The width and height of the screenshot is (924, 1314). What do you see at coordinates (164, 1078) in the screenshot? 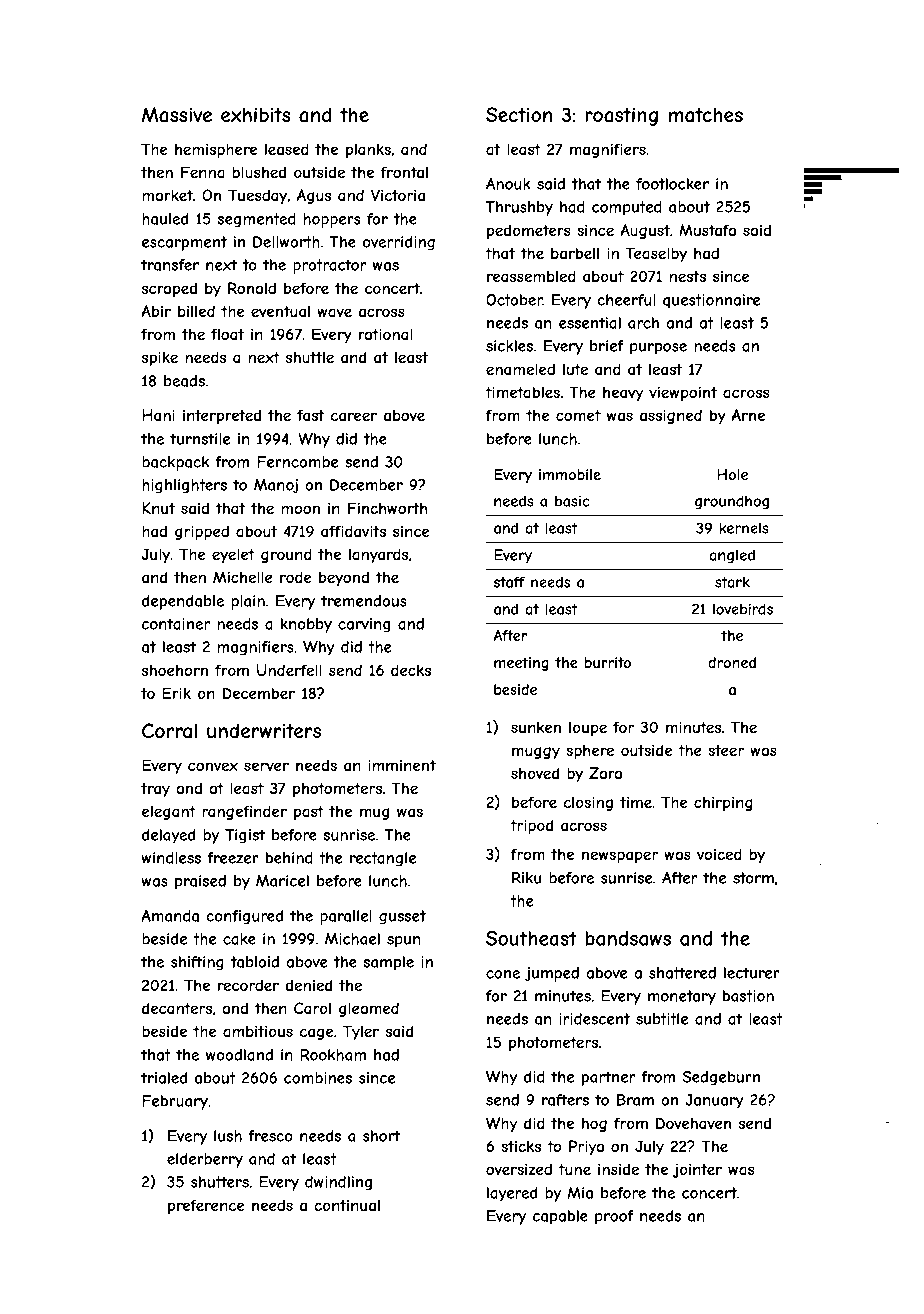
I see `trialed` at bounding box center [164, 1078].
